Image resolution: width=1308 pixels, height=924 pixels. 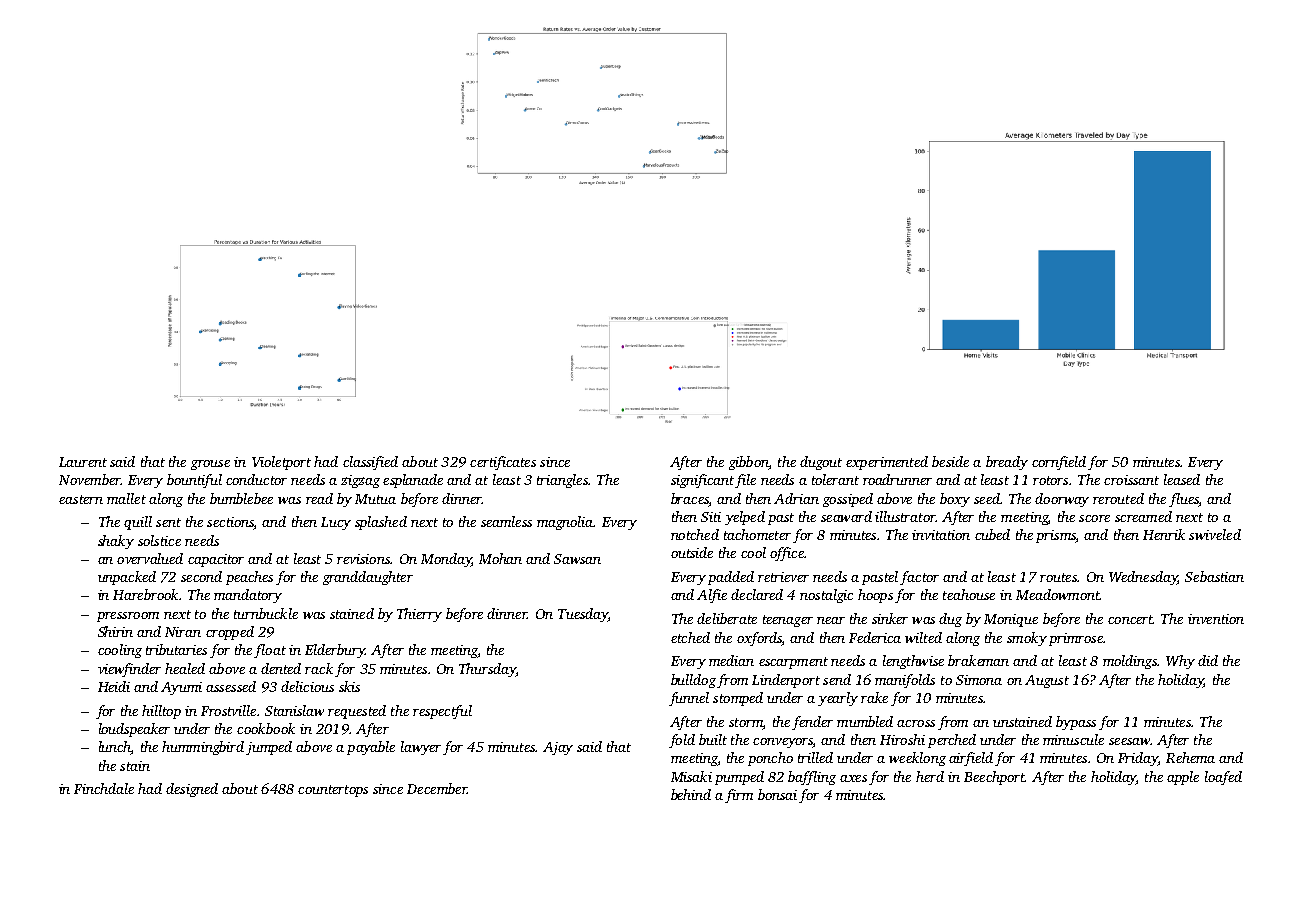 What do you see at coordinates (1214, 576) in the screenshot?
I see `Sebastian` at bounding box center [1214, 576].
